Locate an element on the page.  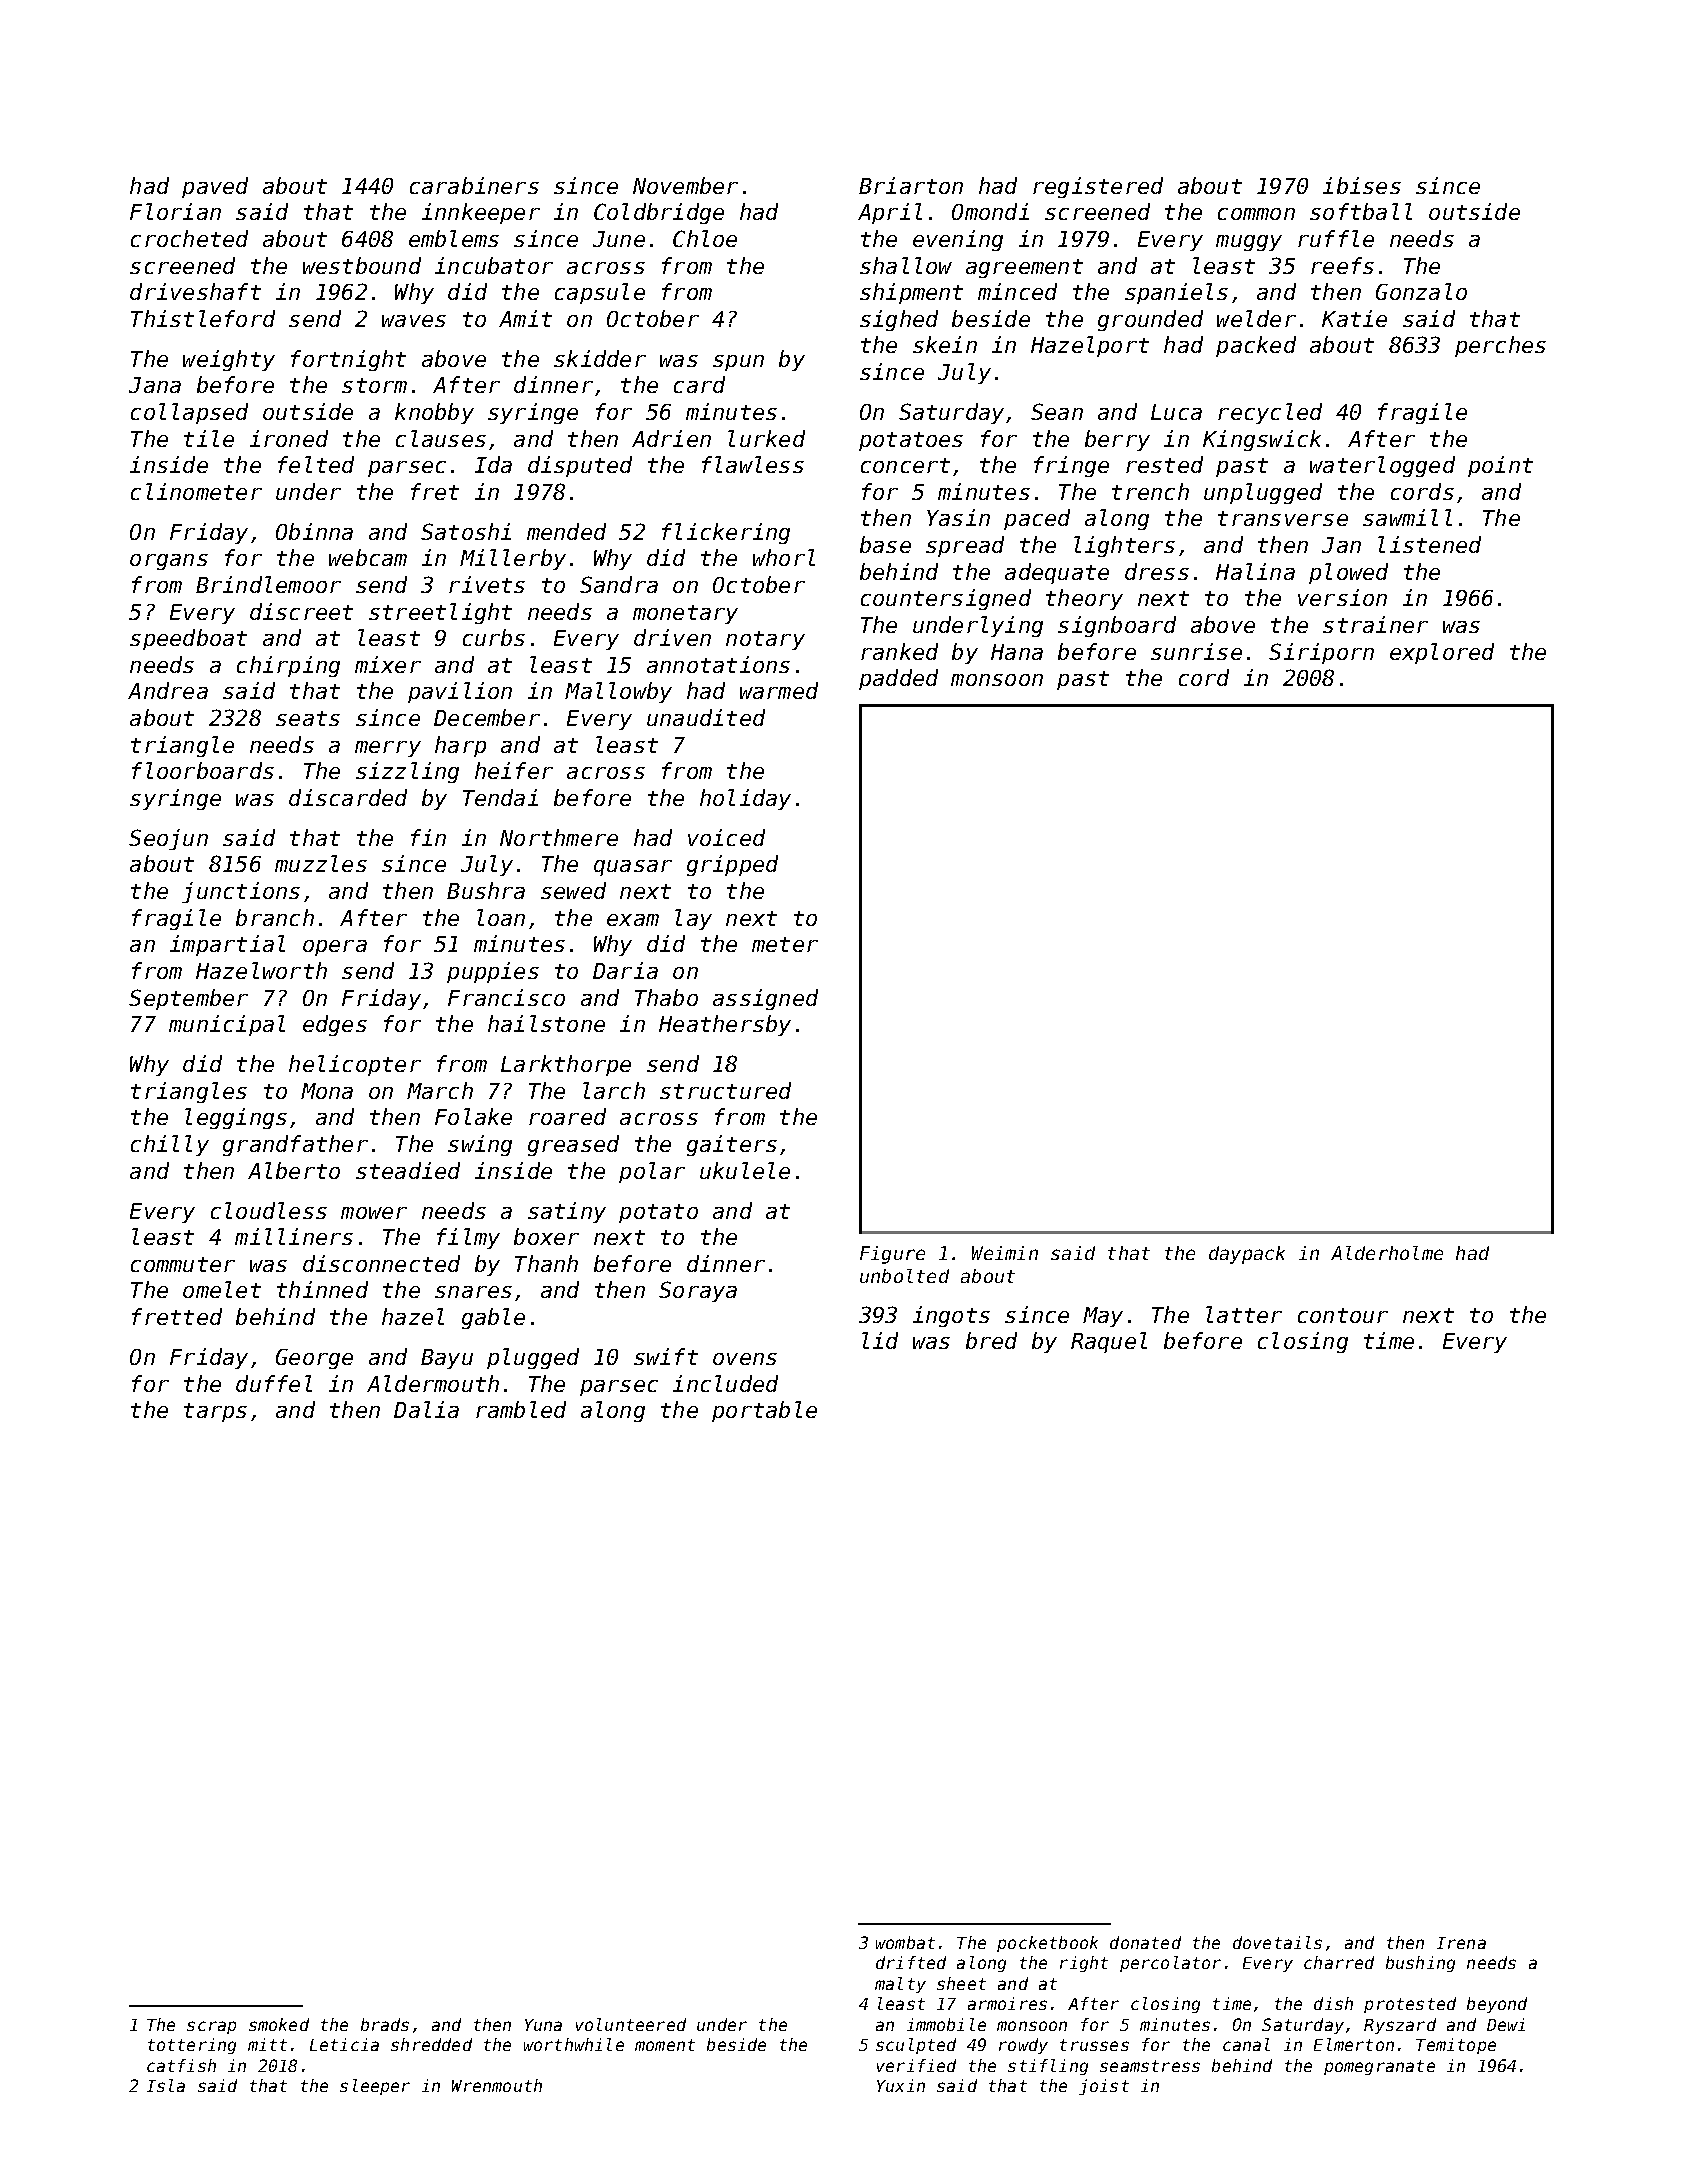
ibises is located at coordinates (1362, 185).
